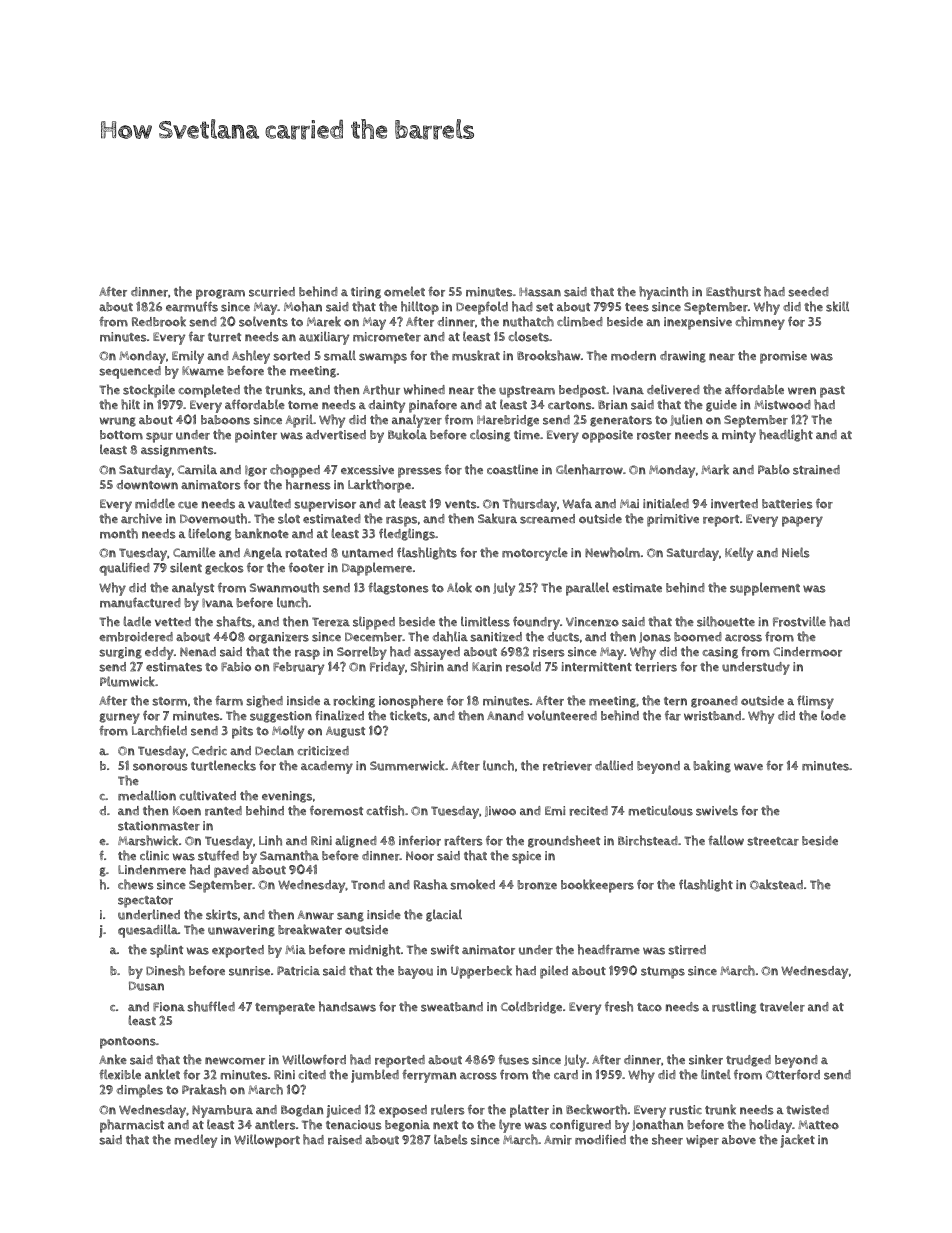 This screenshot has width=952, height=1233. What do you see at coordinates (733, 291) in the screenshot?
I see `Easthurst` at bounding box center [733, 291].
